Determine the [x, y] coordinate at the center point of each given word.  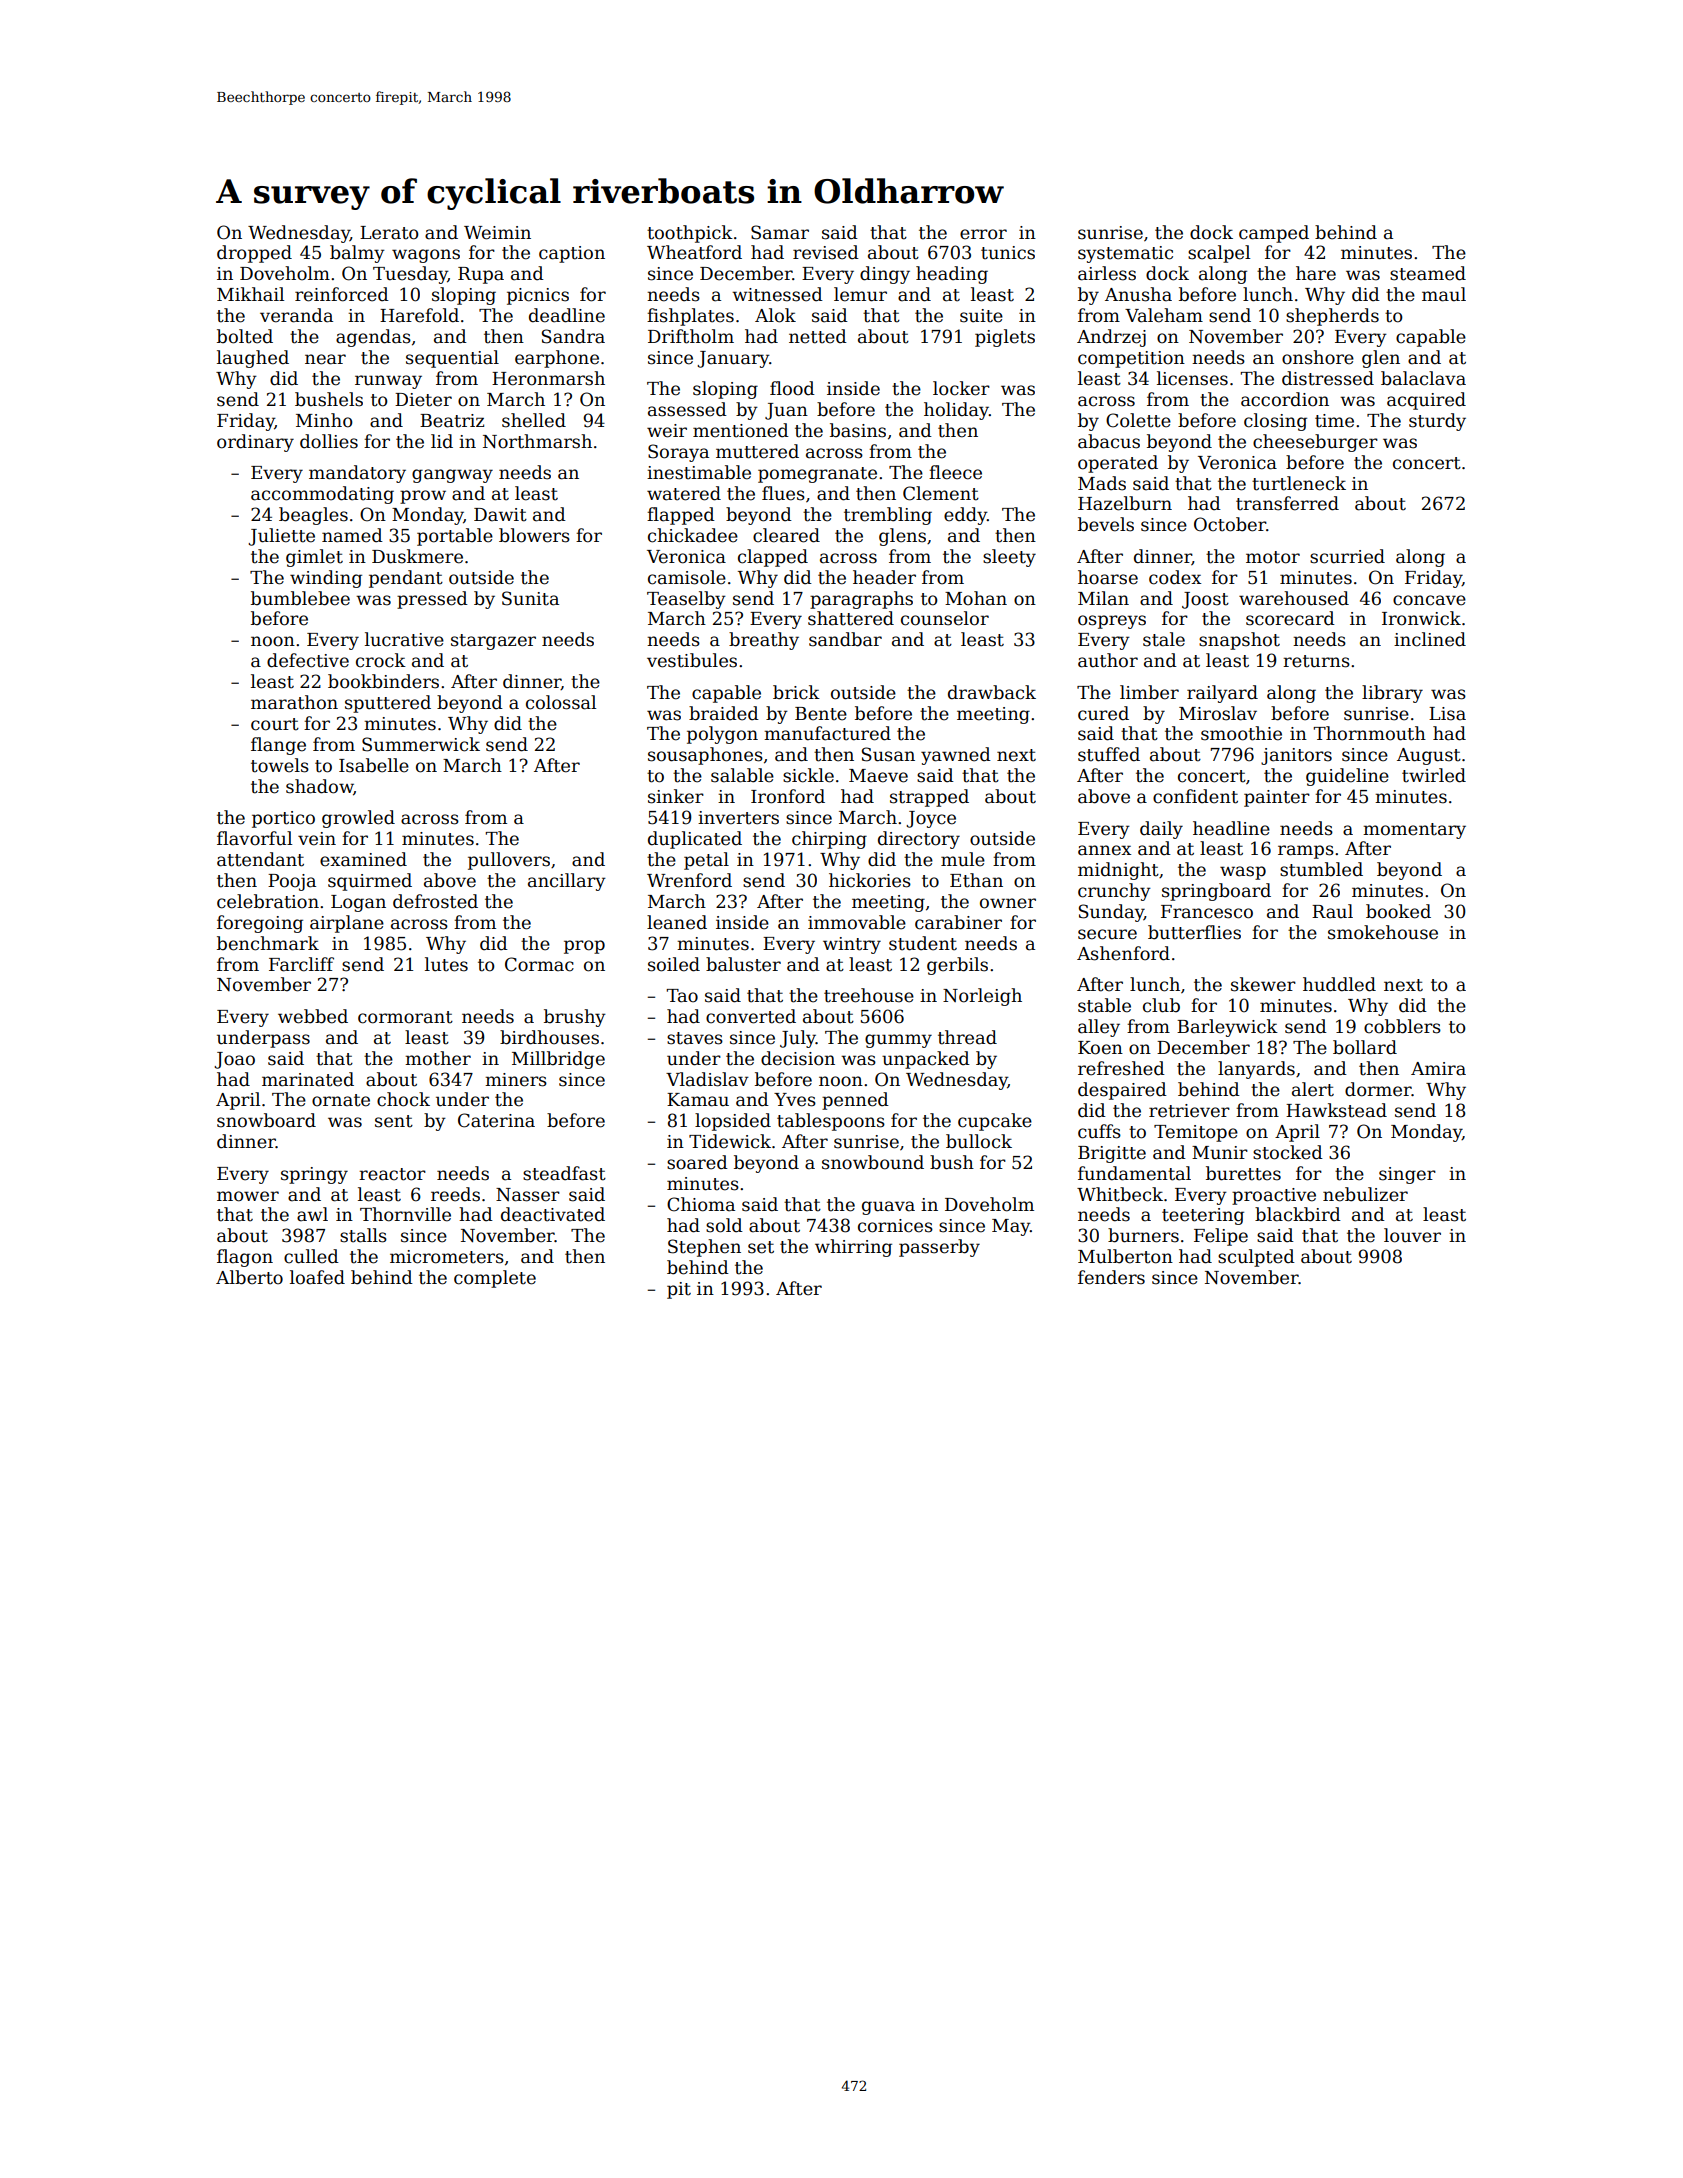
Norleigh [982, 997]
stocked [1288, 1152]
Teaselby [686, 600]
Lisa [1447, 714]
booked [1398, 911]
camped [1274, 234]
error [983, 234]
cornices [895, 1226]
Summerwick [421, 744]
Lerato [389, 233]
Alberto [249, 1277]
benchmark [268, 943]
